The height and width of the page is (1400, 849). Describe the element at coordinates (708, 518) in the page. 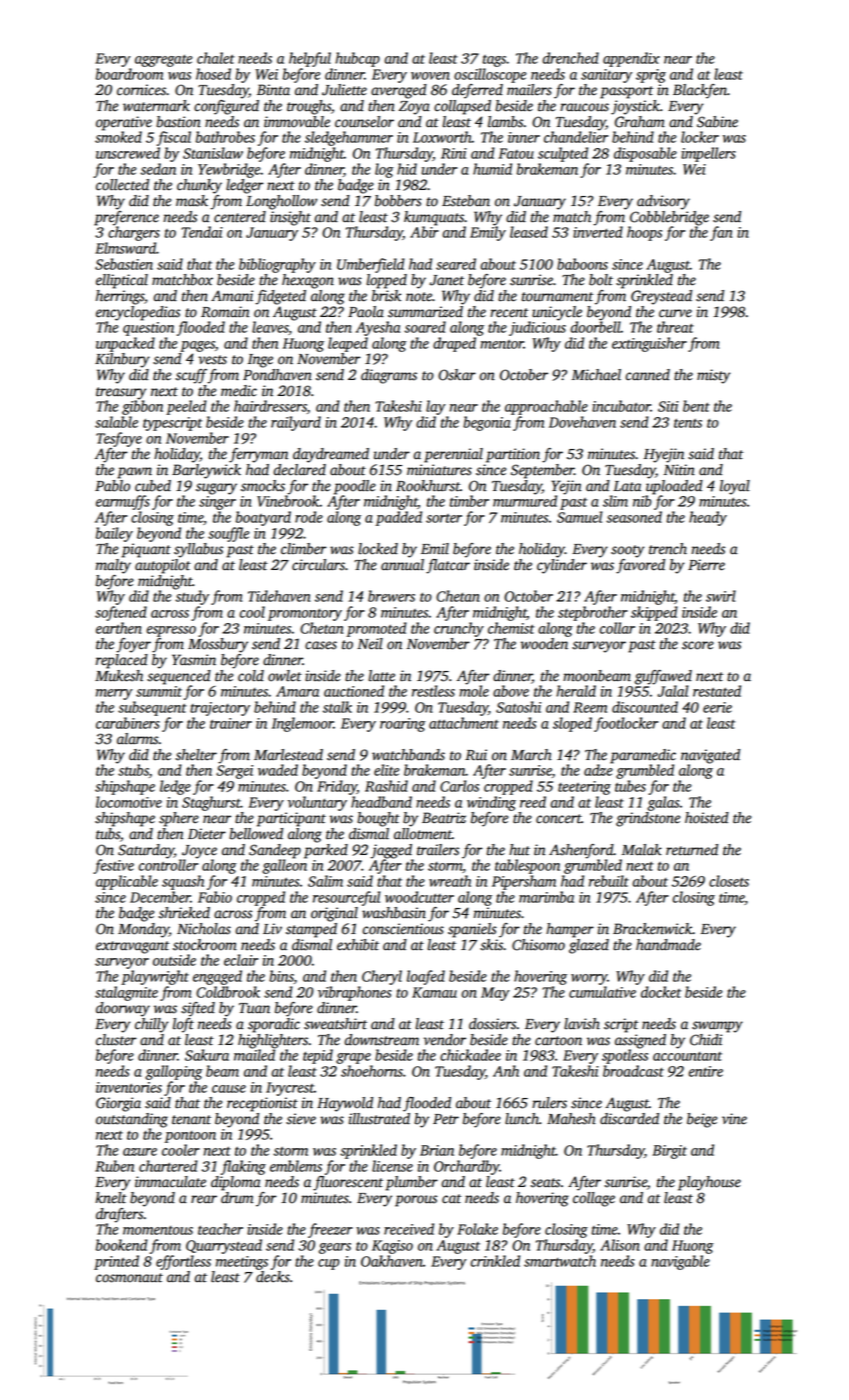

I see `heady` at that location.
